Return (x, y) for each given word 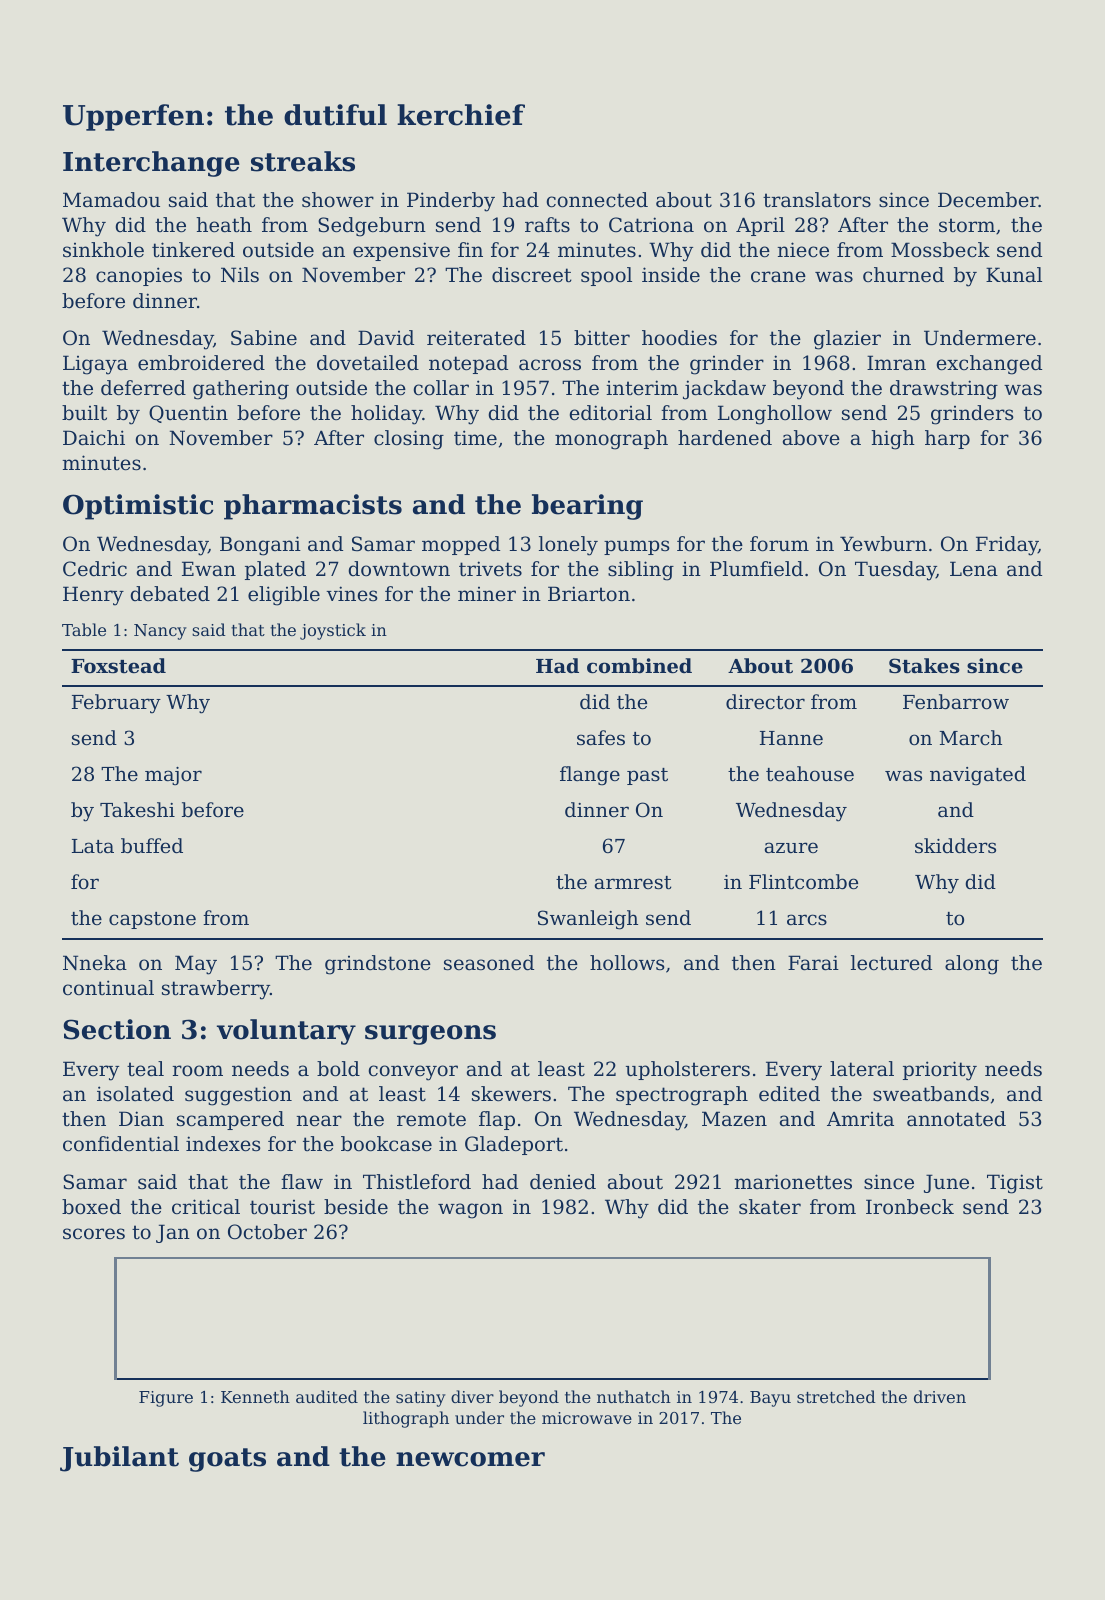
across (550, 365)
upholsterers (688, 1070)
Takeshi (137, 809)
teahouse (810, 773)
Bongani (260, 546)
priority (940, 1071)
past (647, 776)
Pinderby (451, 202)
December (988, 200)
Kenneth (255, 1396)
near (319, 1121)
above (811, 438)
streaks (303, 161)
